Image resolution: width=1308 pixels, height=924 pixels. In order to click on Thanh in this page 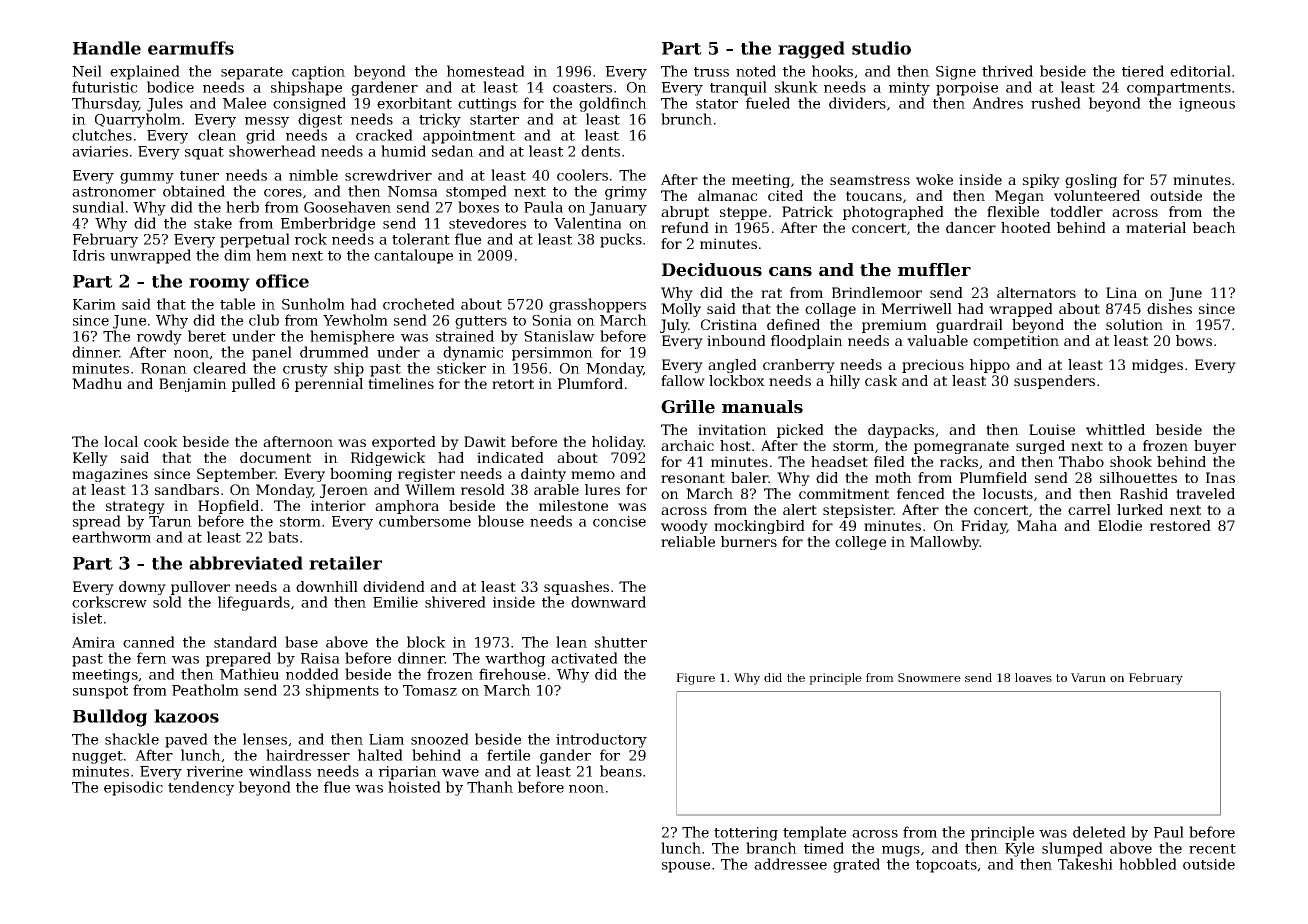, I will do `click(490, 787)`.
